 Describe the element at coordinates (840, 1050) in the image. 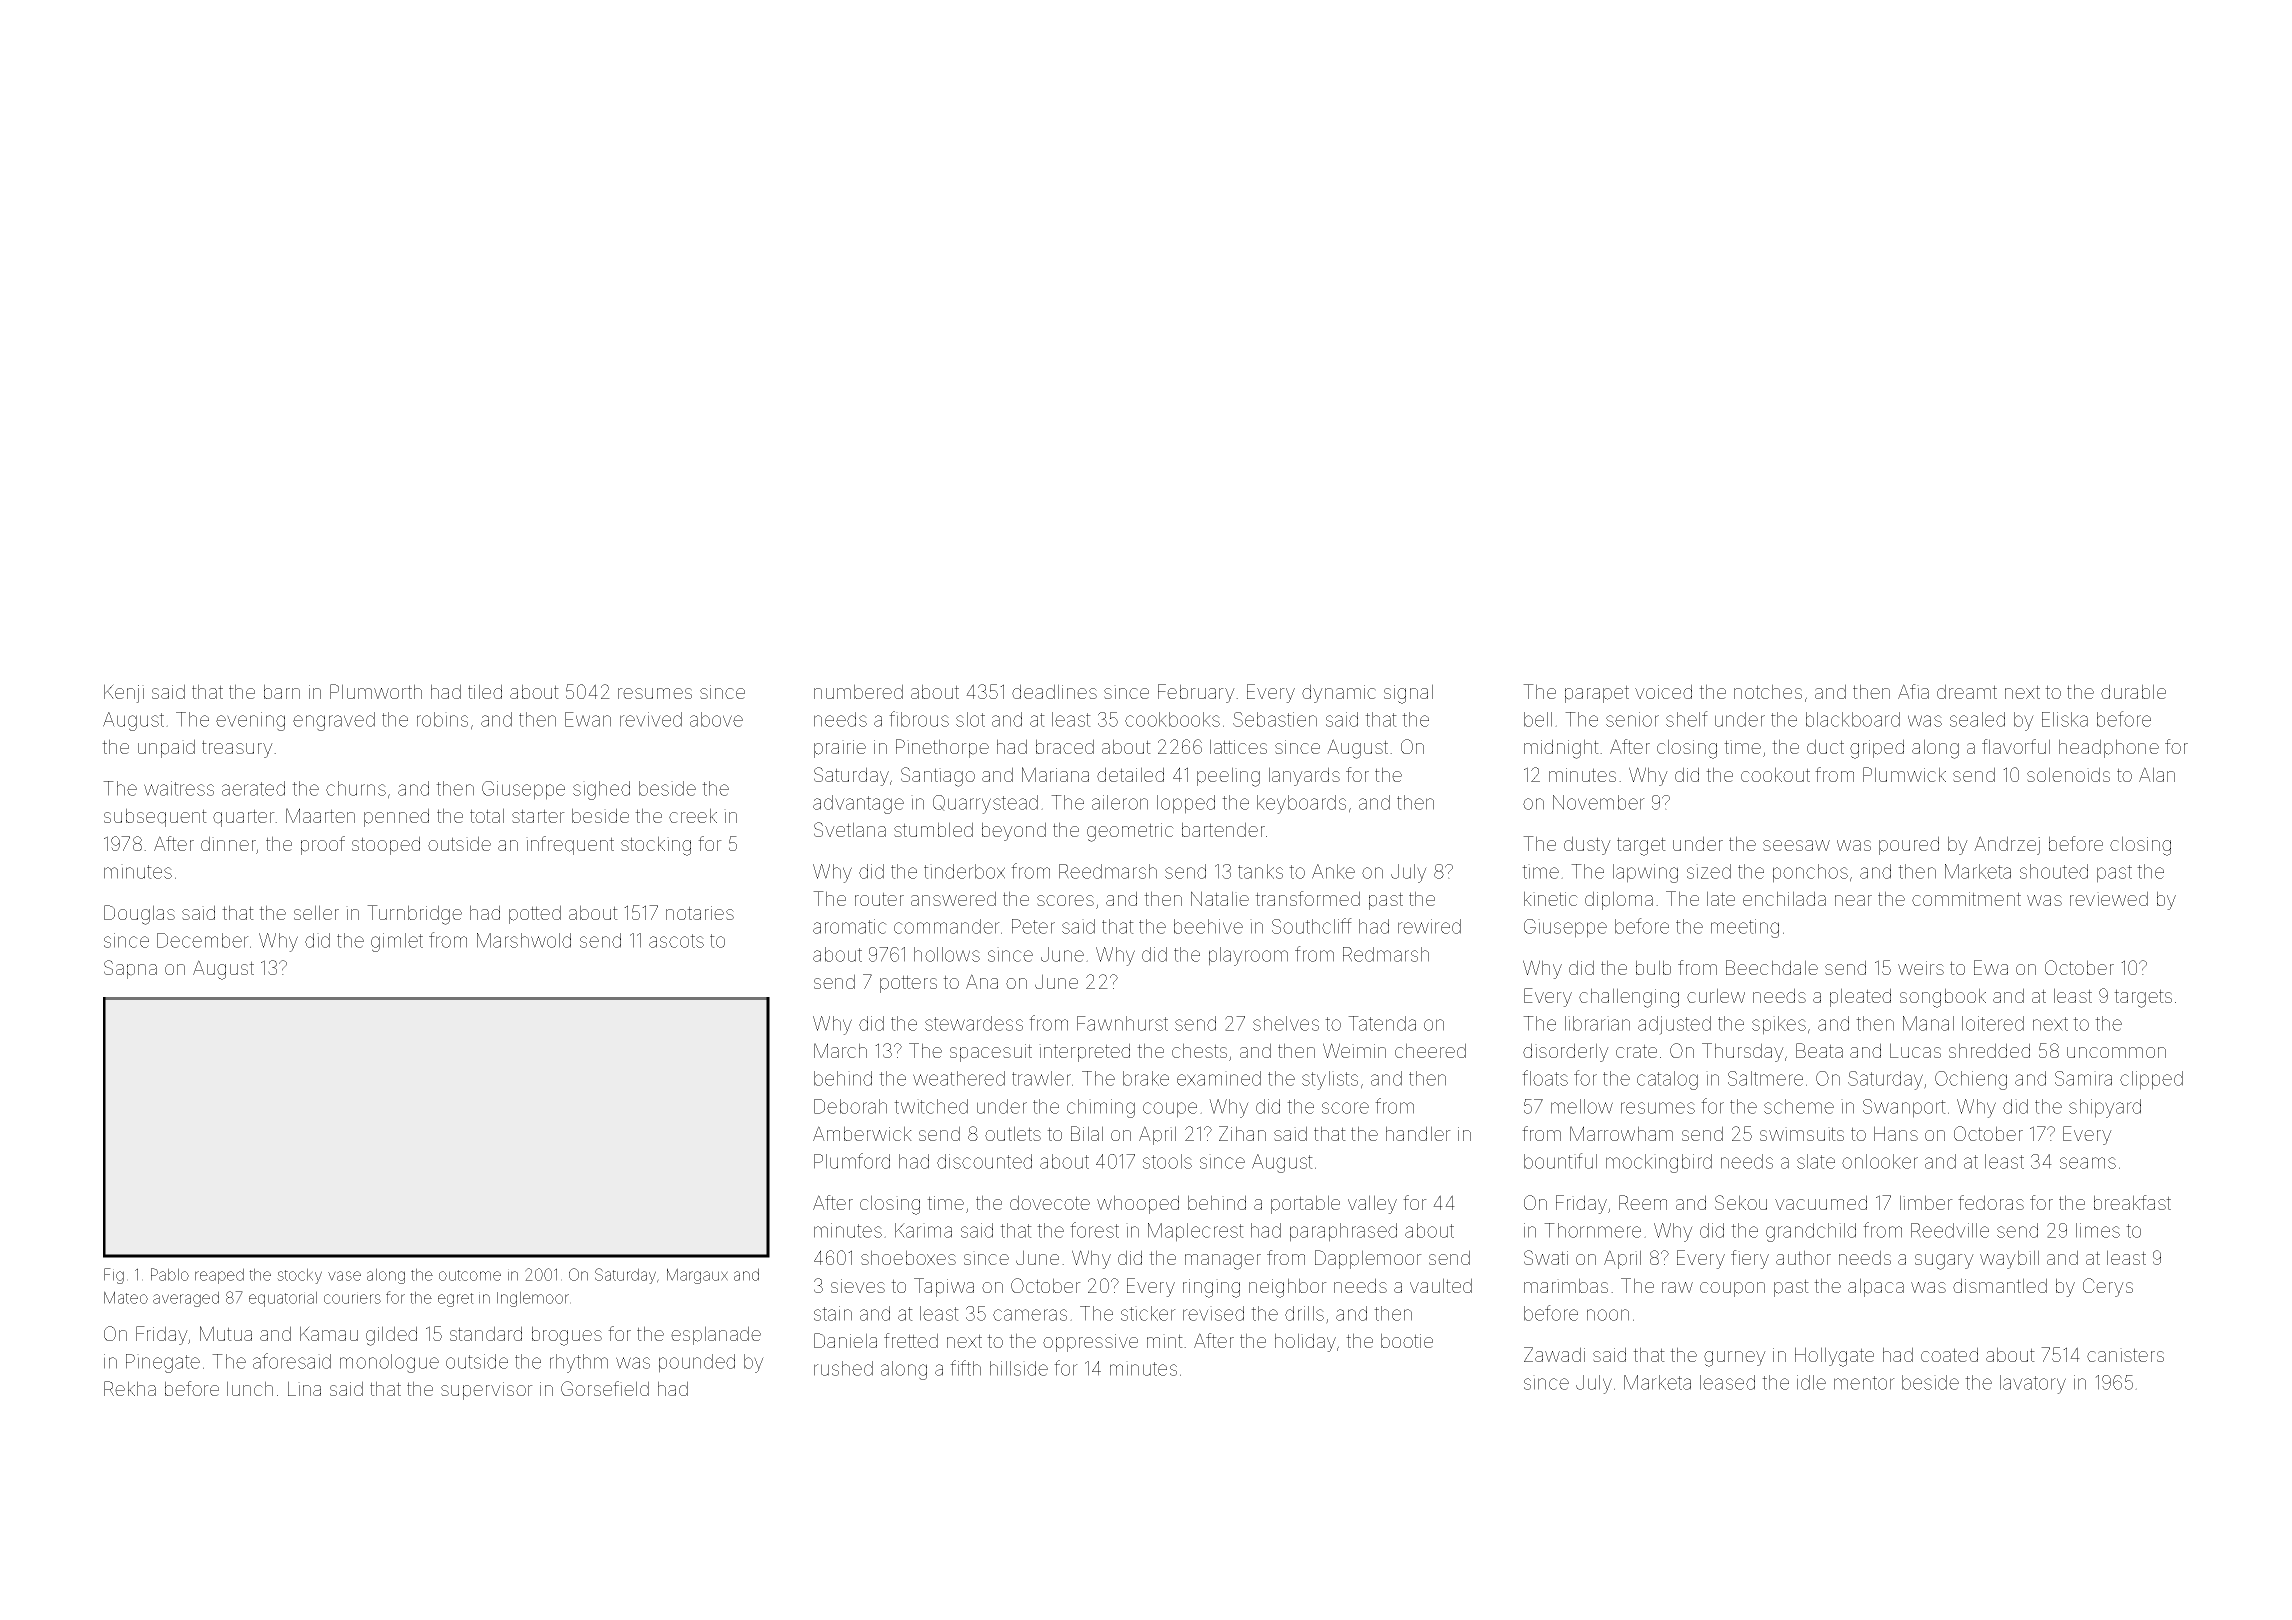

I see `March` at that location.
